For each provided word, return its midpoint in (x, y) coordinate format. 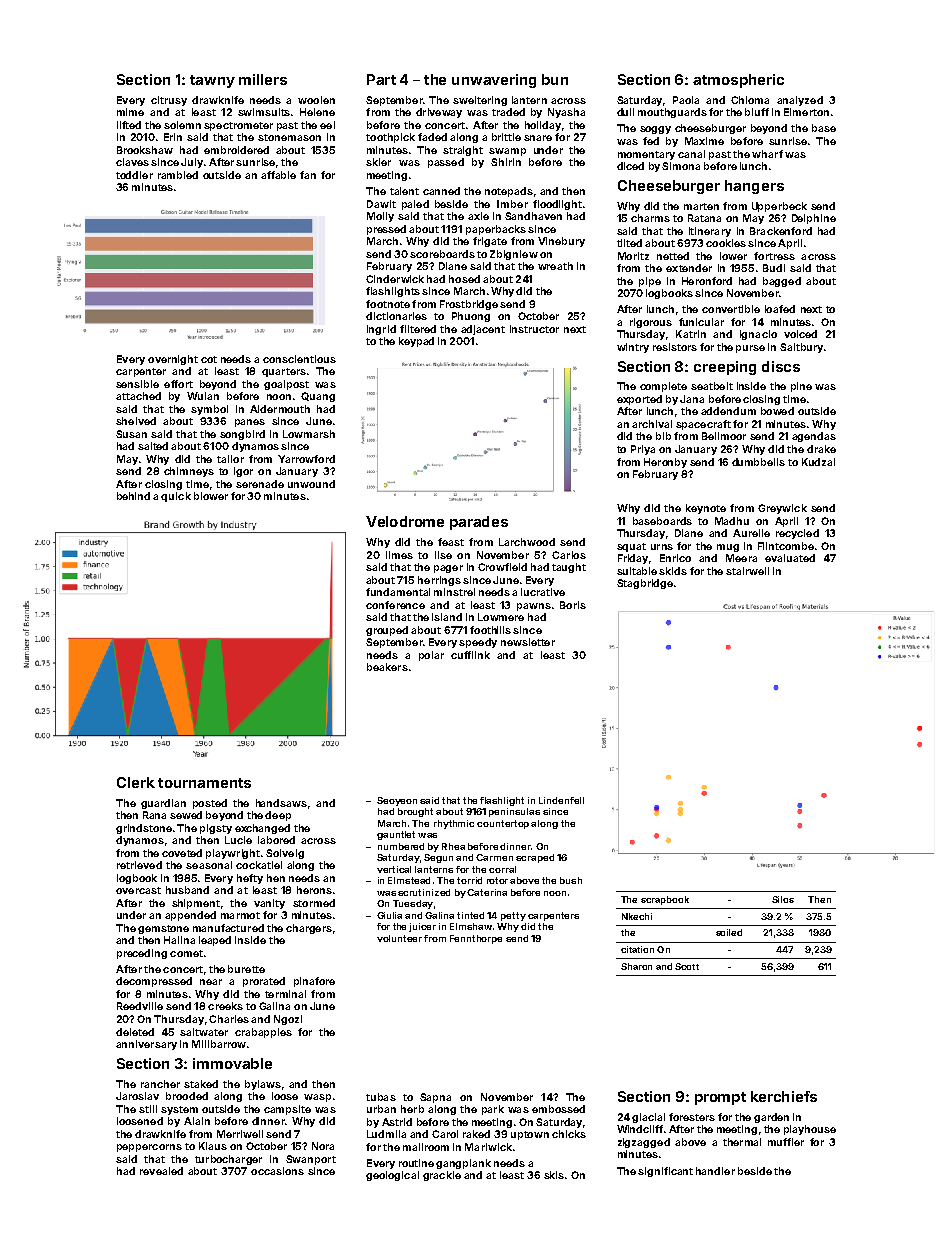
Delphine (814, 219)
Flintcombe (786, 546)
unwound (311, 484)
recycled (797, 534)
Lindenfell (561, 800)
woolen (316, 100)
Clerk (136, 782)
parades (479, 523)
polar (431, 656)
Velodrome (405, 521)
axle (478, 216)
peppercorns (149, 1148)
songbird (242, 435)
